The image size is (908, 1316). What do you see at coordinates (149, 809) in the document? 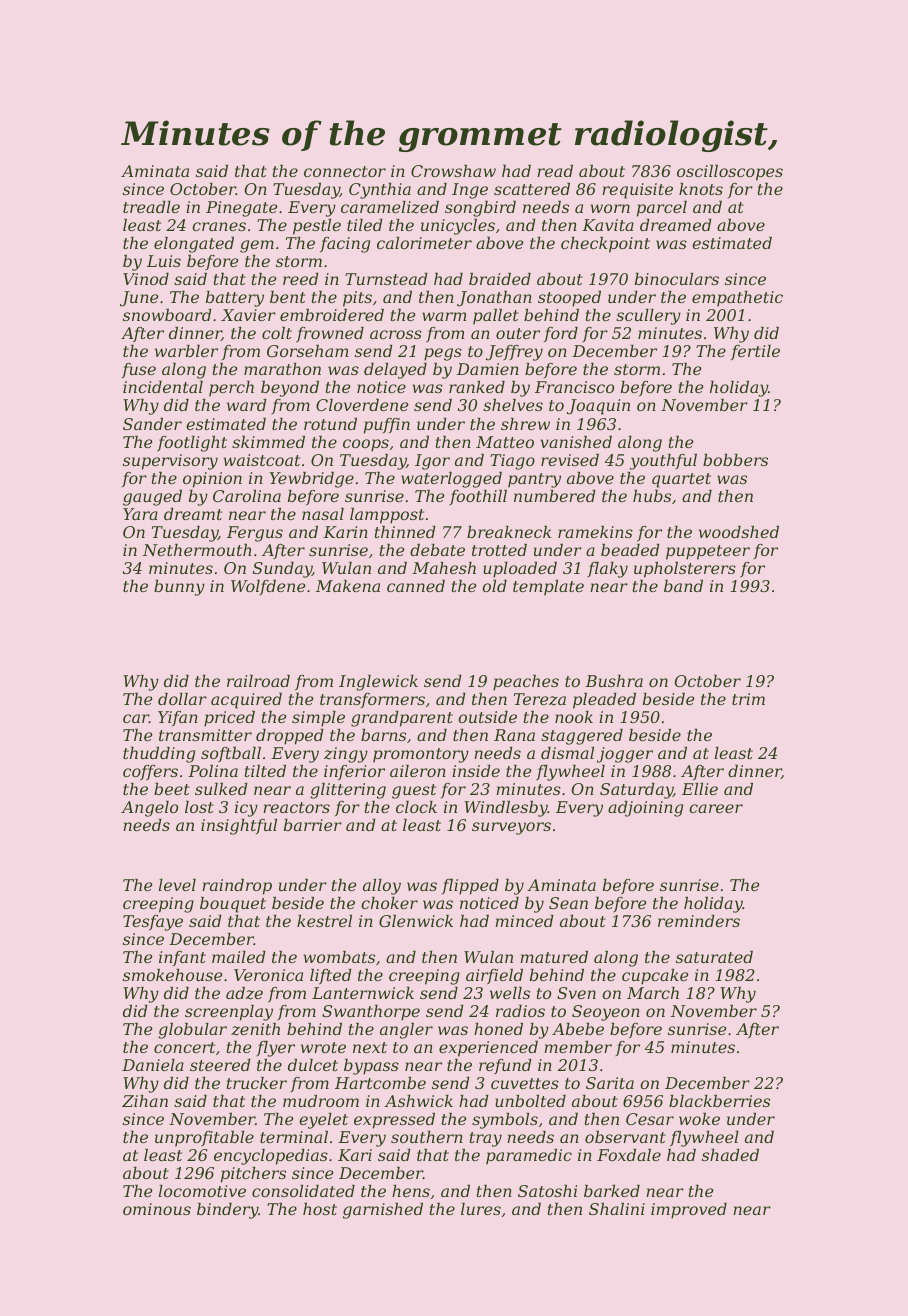
I see `Angelo` at bounding box center [149, 809].
